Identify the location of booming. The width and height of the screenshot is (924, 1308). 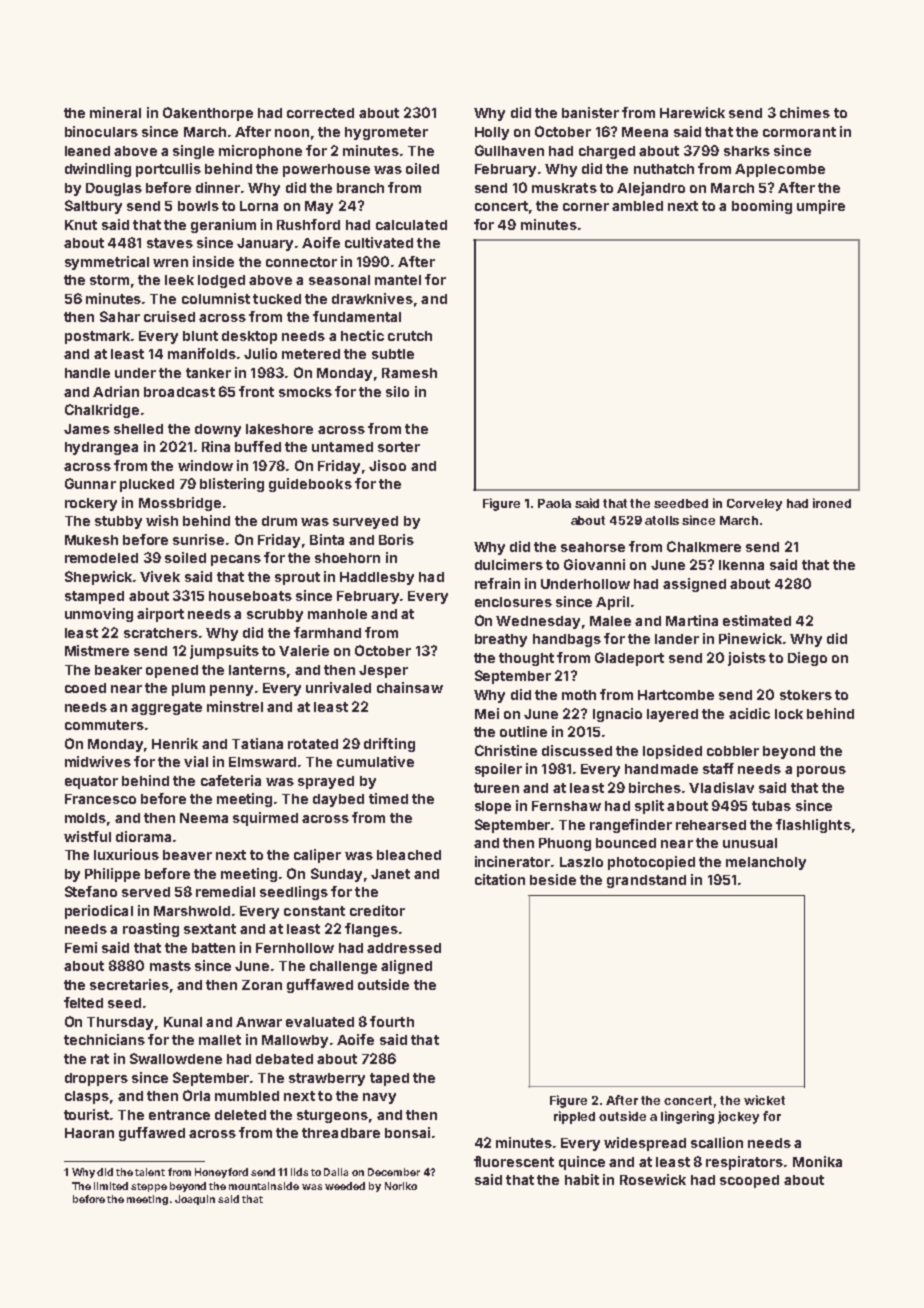
(762, 207).
